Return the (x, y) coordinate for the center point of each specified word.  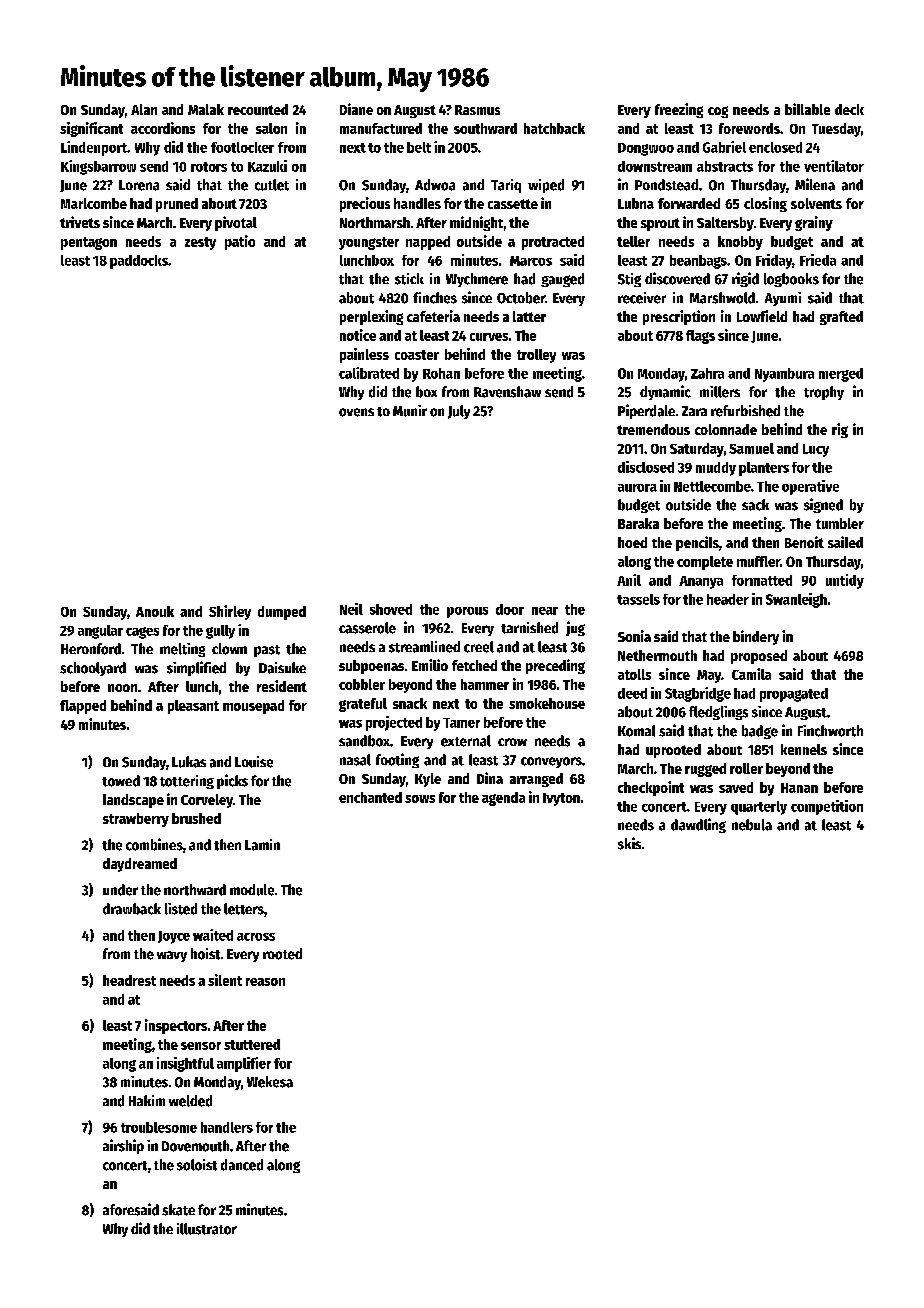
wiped (546, 186)
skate (178, 1210)
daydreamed (140, 865)
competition (827, 807)
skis (629, 843)
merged (841, 375)
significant (91, 129)
